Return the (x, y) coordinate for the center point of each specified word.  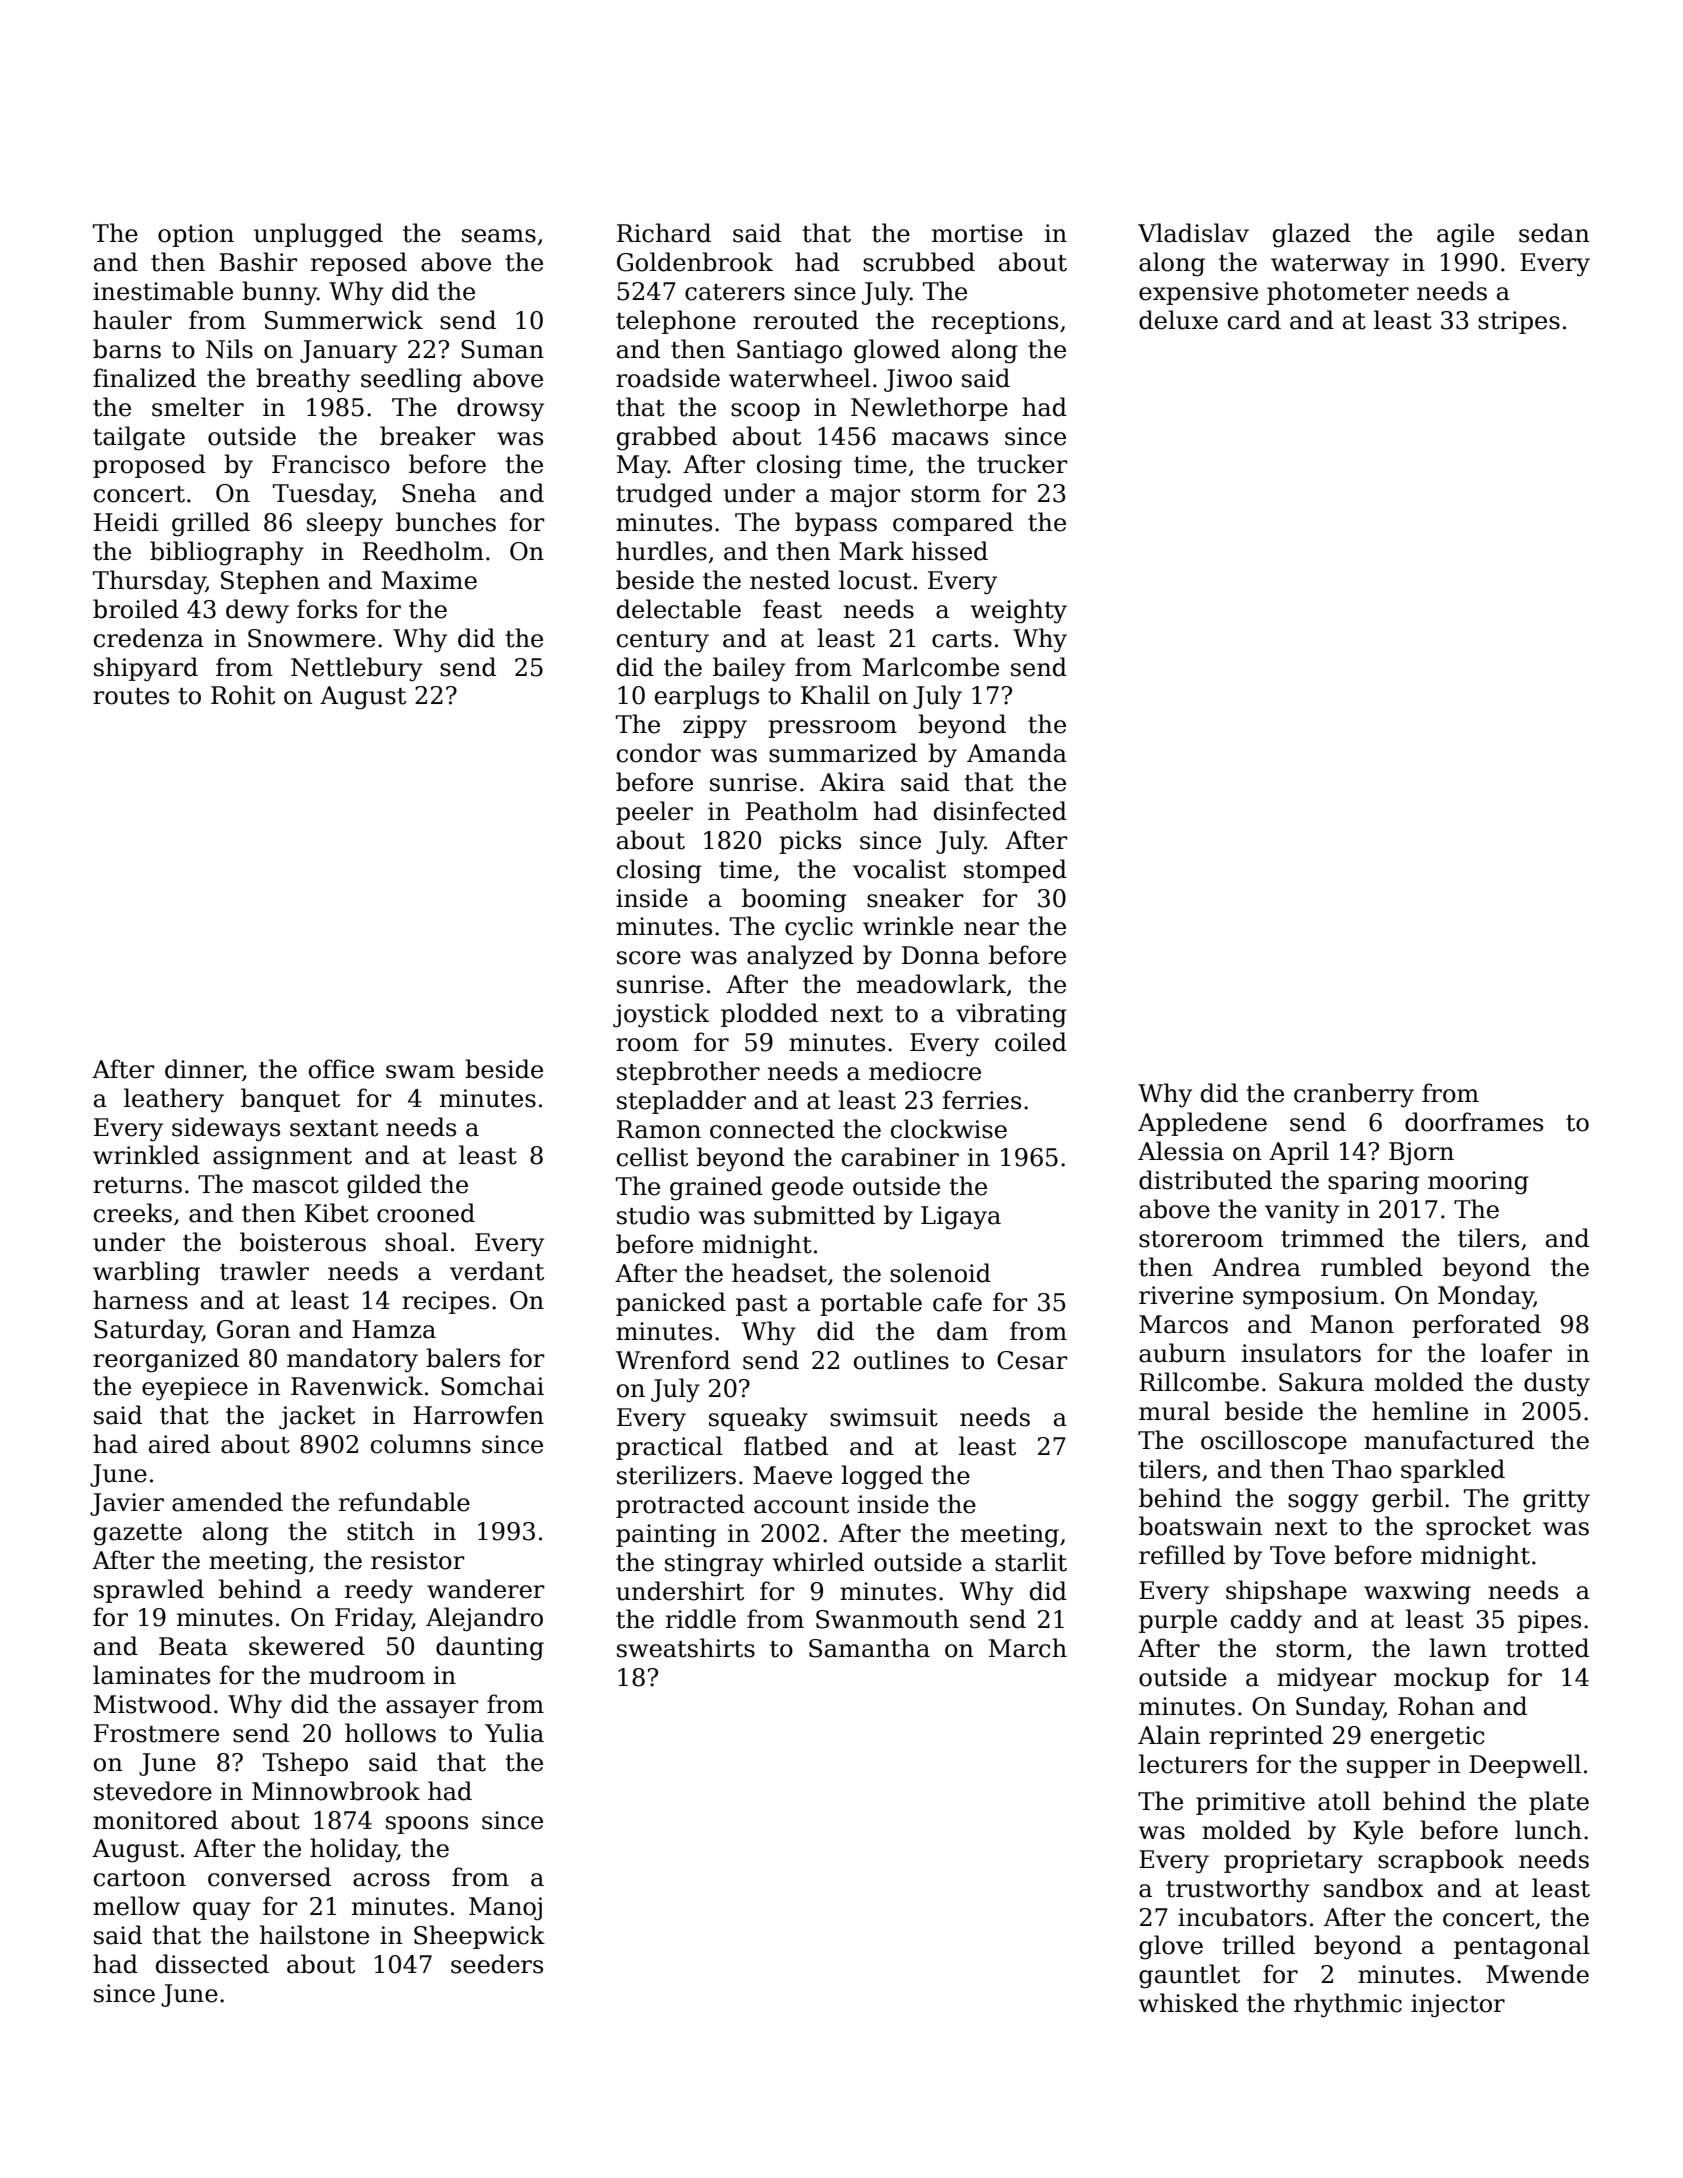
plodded (769, 1015)
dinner (204, 1070)
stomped (1015, 871)
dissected (212, 1964)
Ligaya (961, 1218)
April (1299, 1153)
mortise (977, 233)
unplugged (318, 235)
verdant (497, 1271)
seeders (497, 1964)
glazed (1312, 235)
